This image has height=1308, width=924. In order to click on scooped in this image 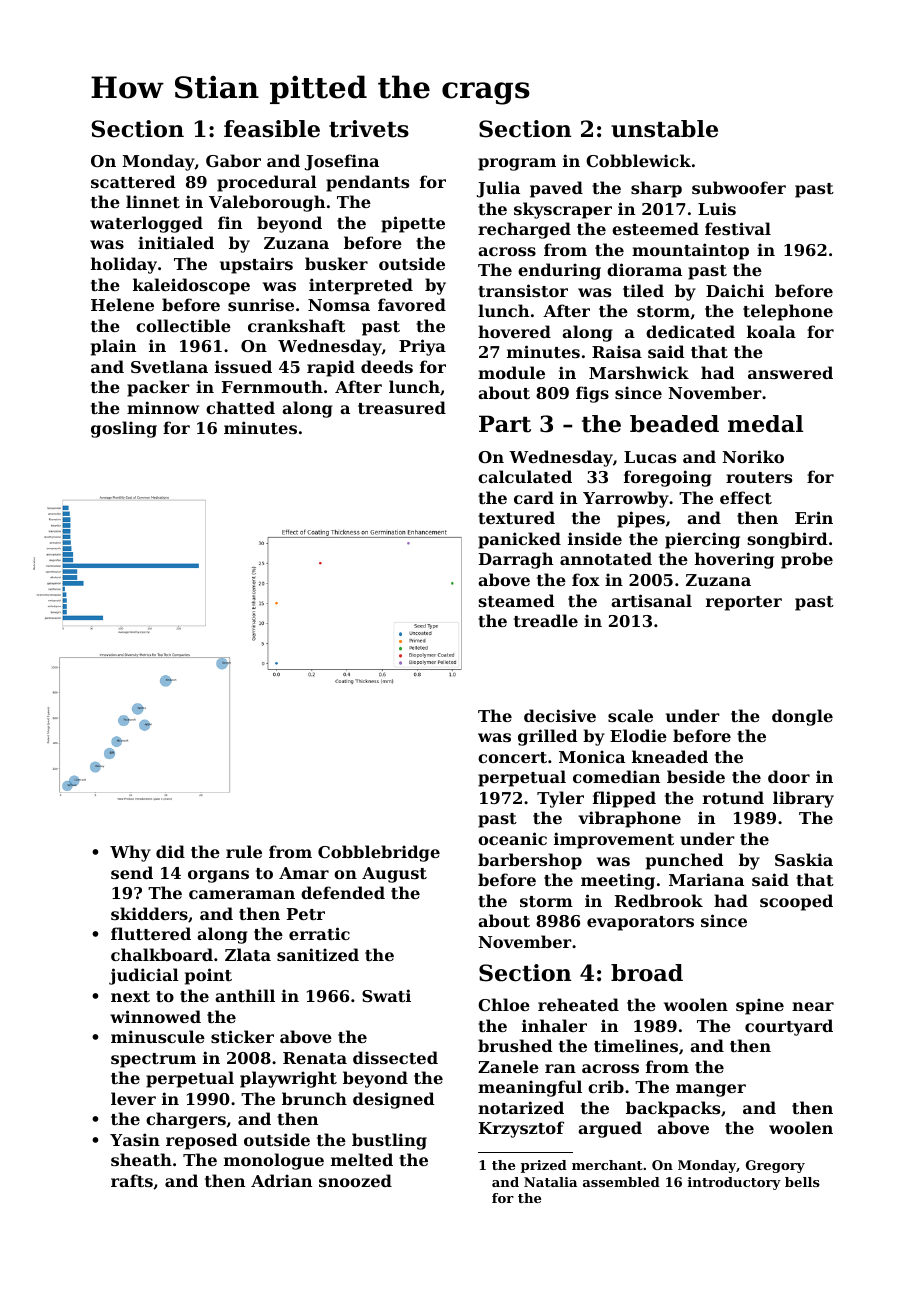, I will do `click(796, 902)`.
